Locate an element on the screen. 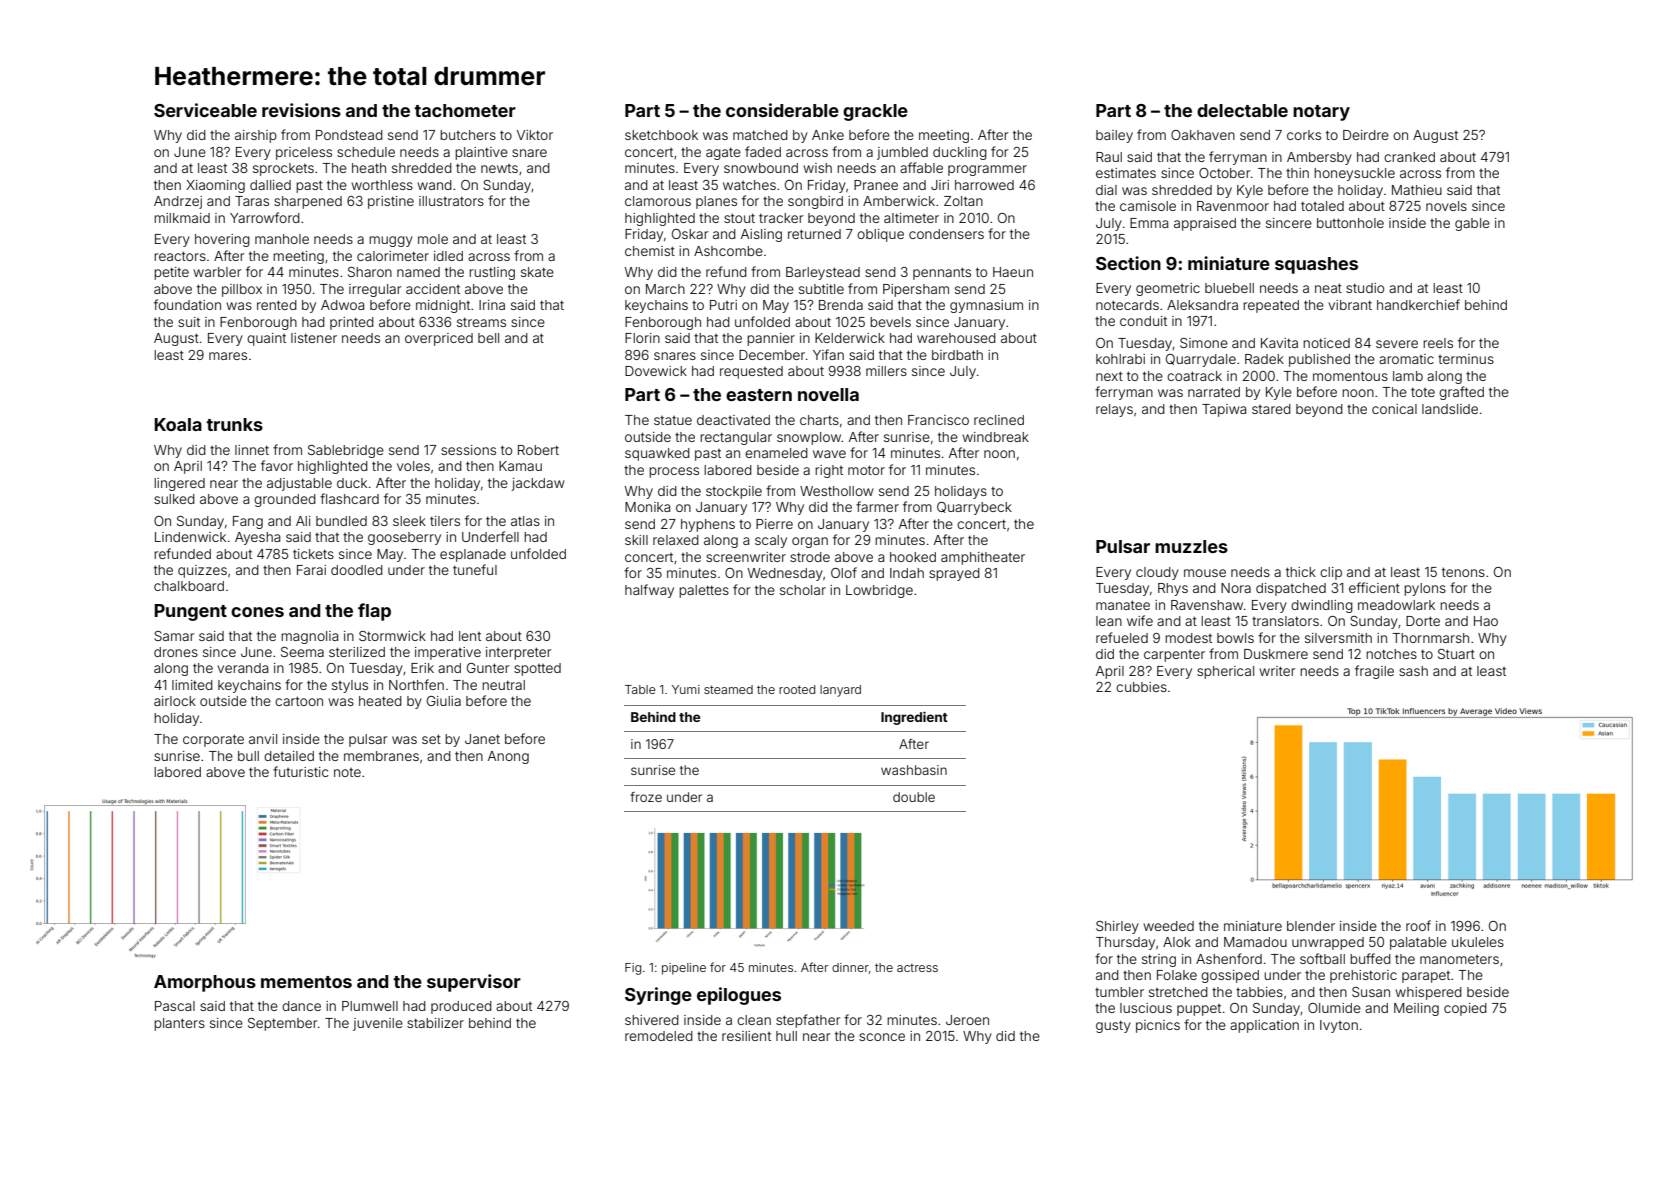  remodeled is located at coordinates (659, 1036).
